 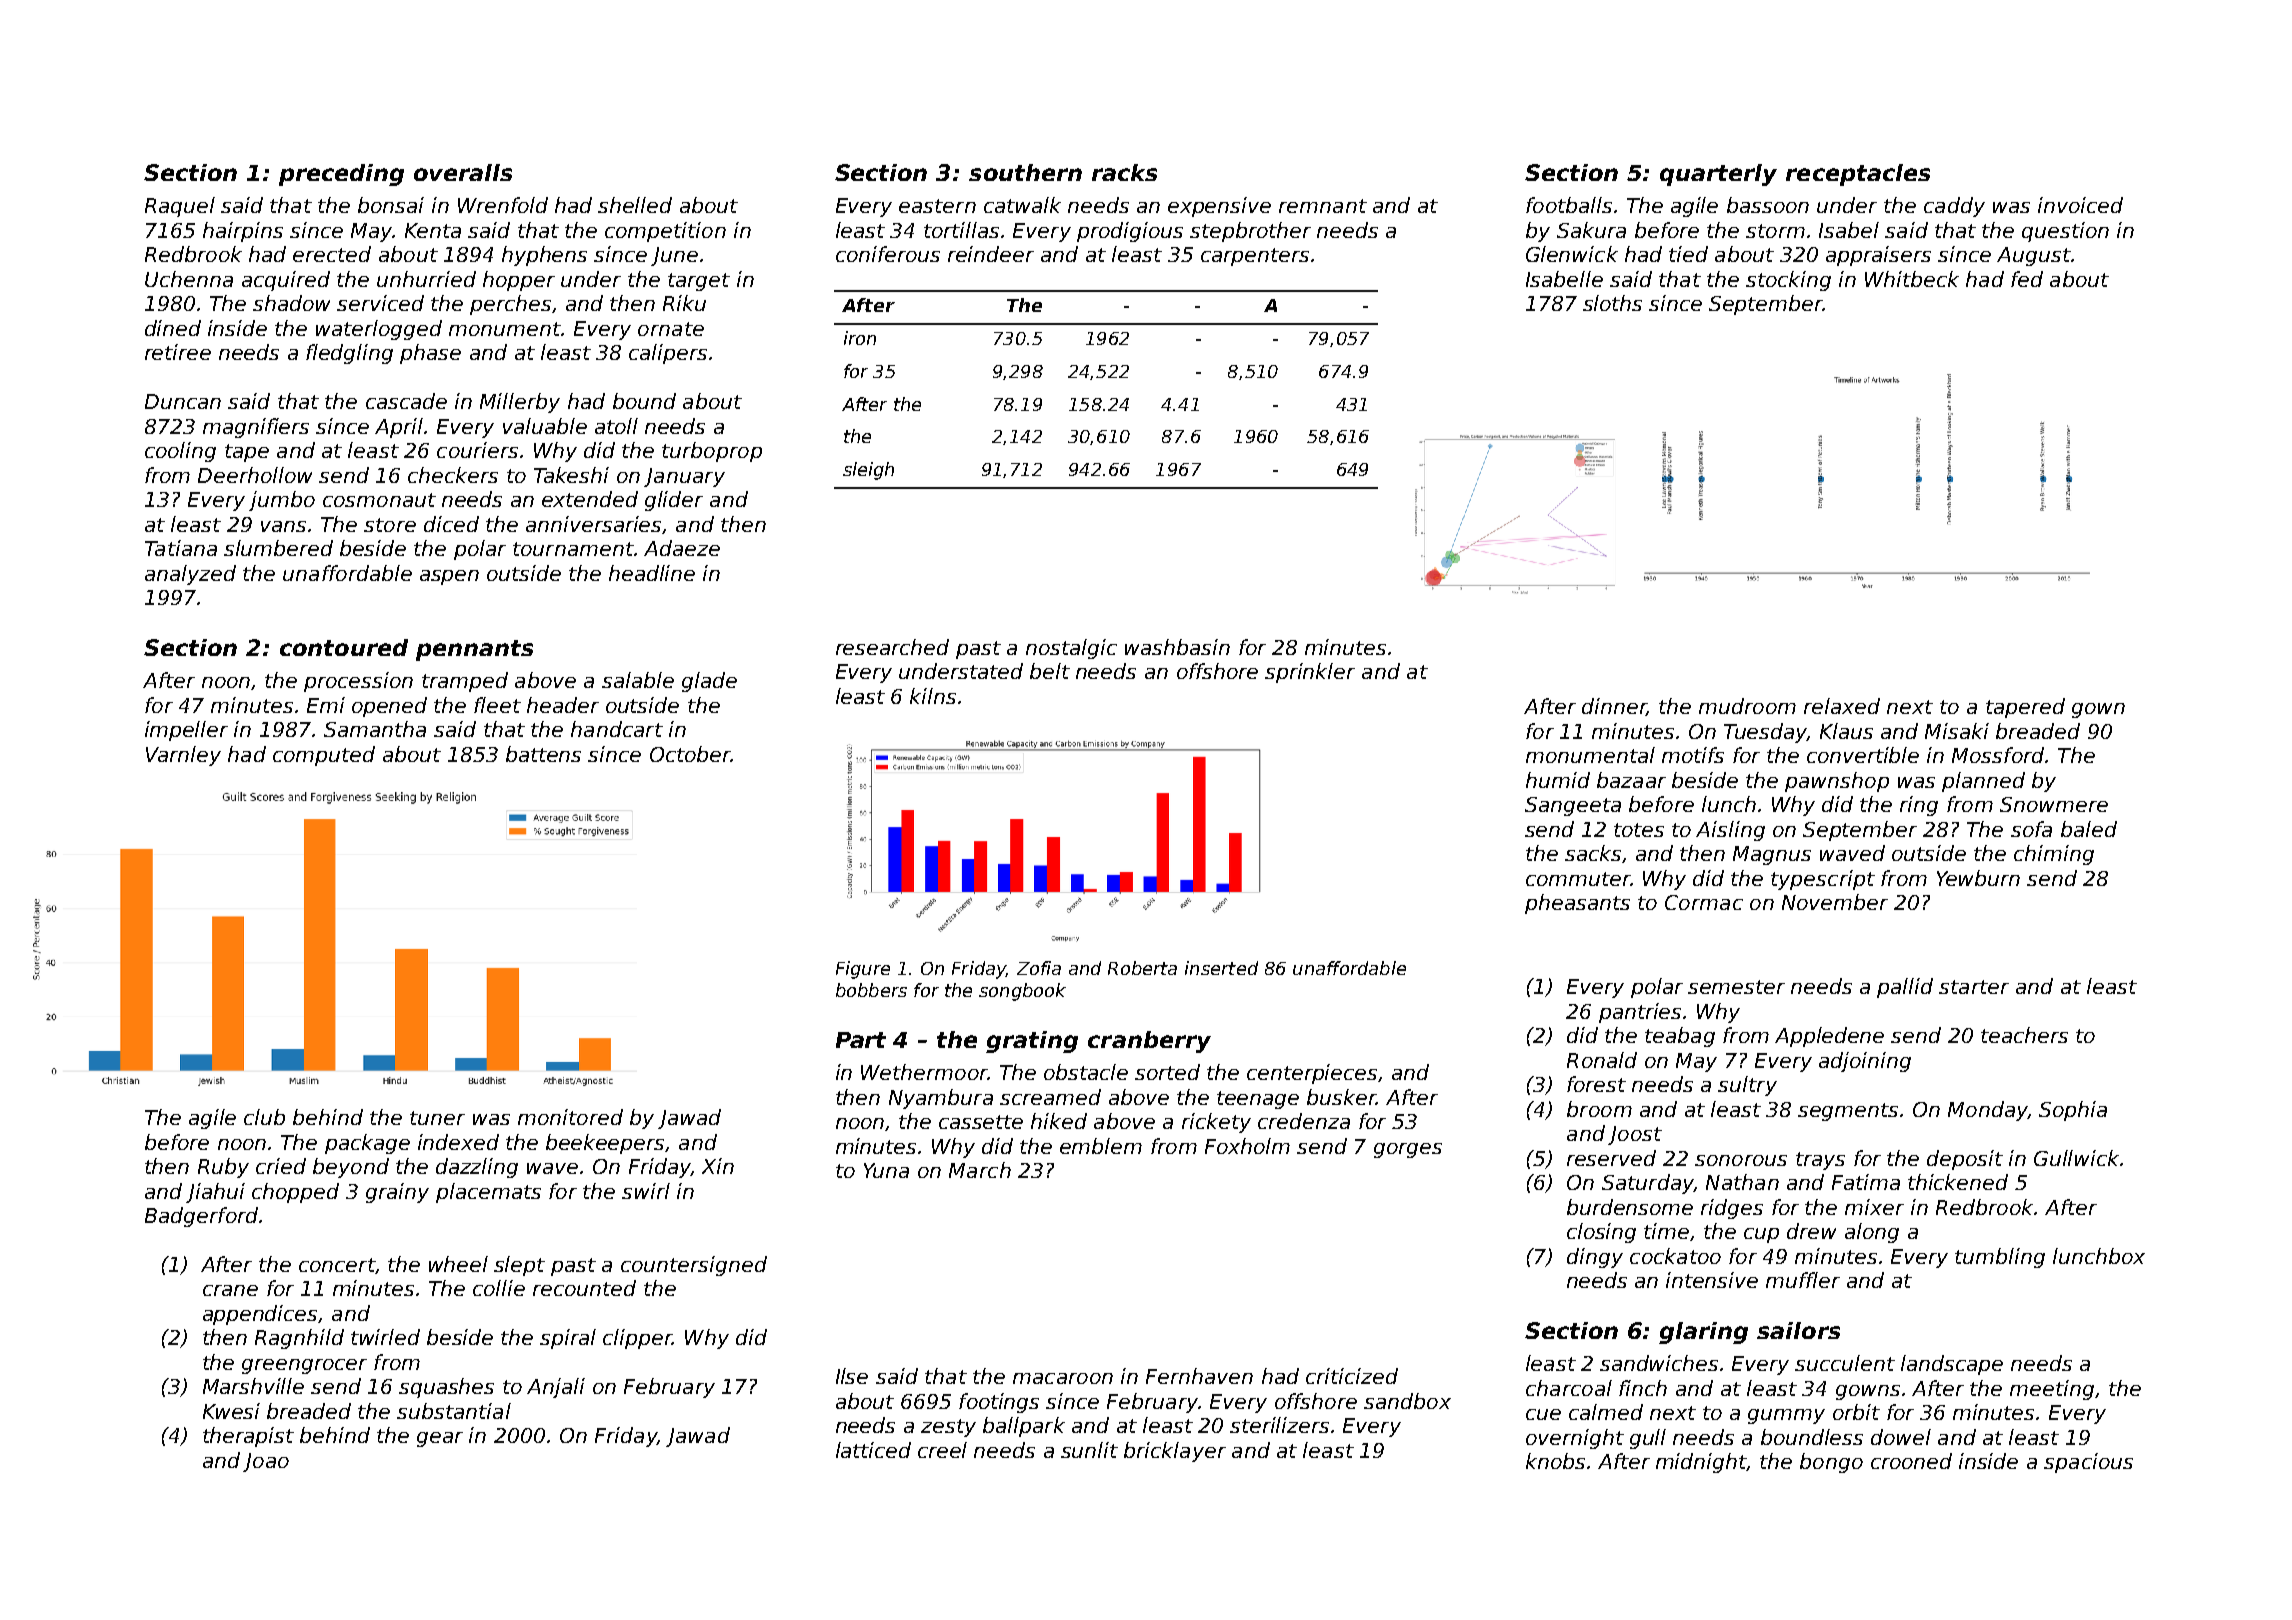 I want to click on inserted, so click(x=1221, y=968).
